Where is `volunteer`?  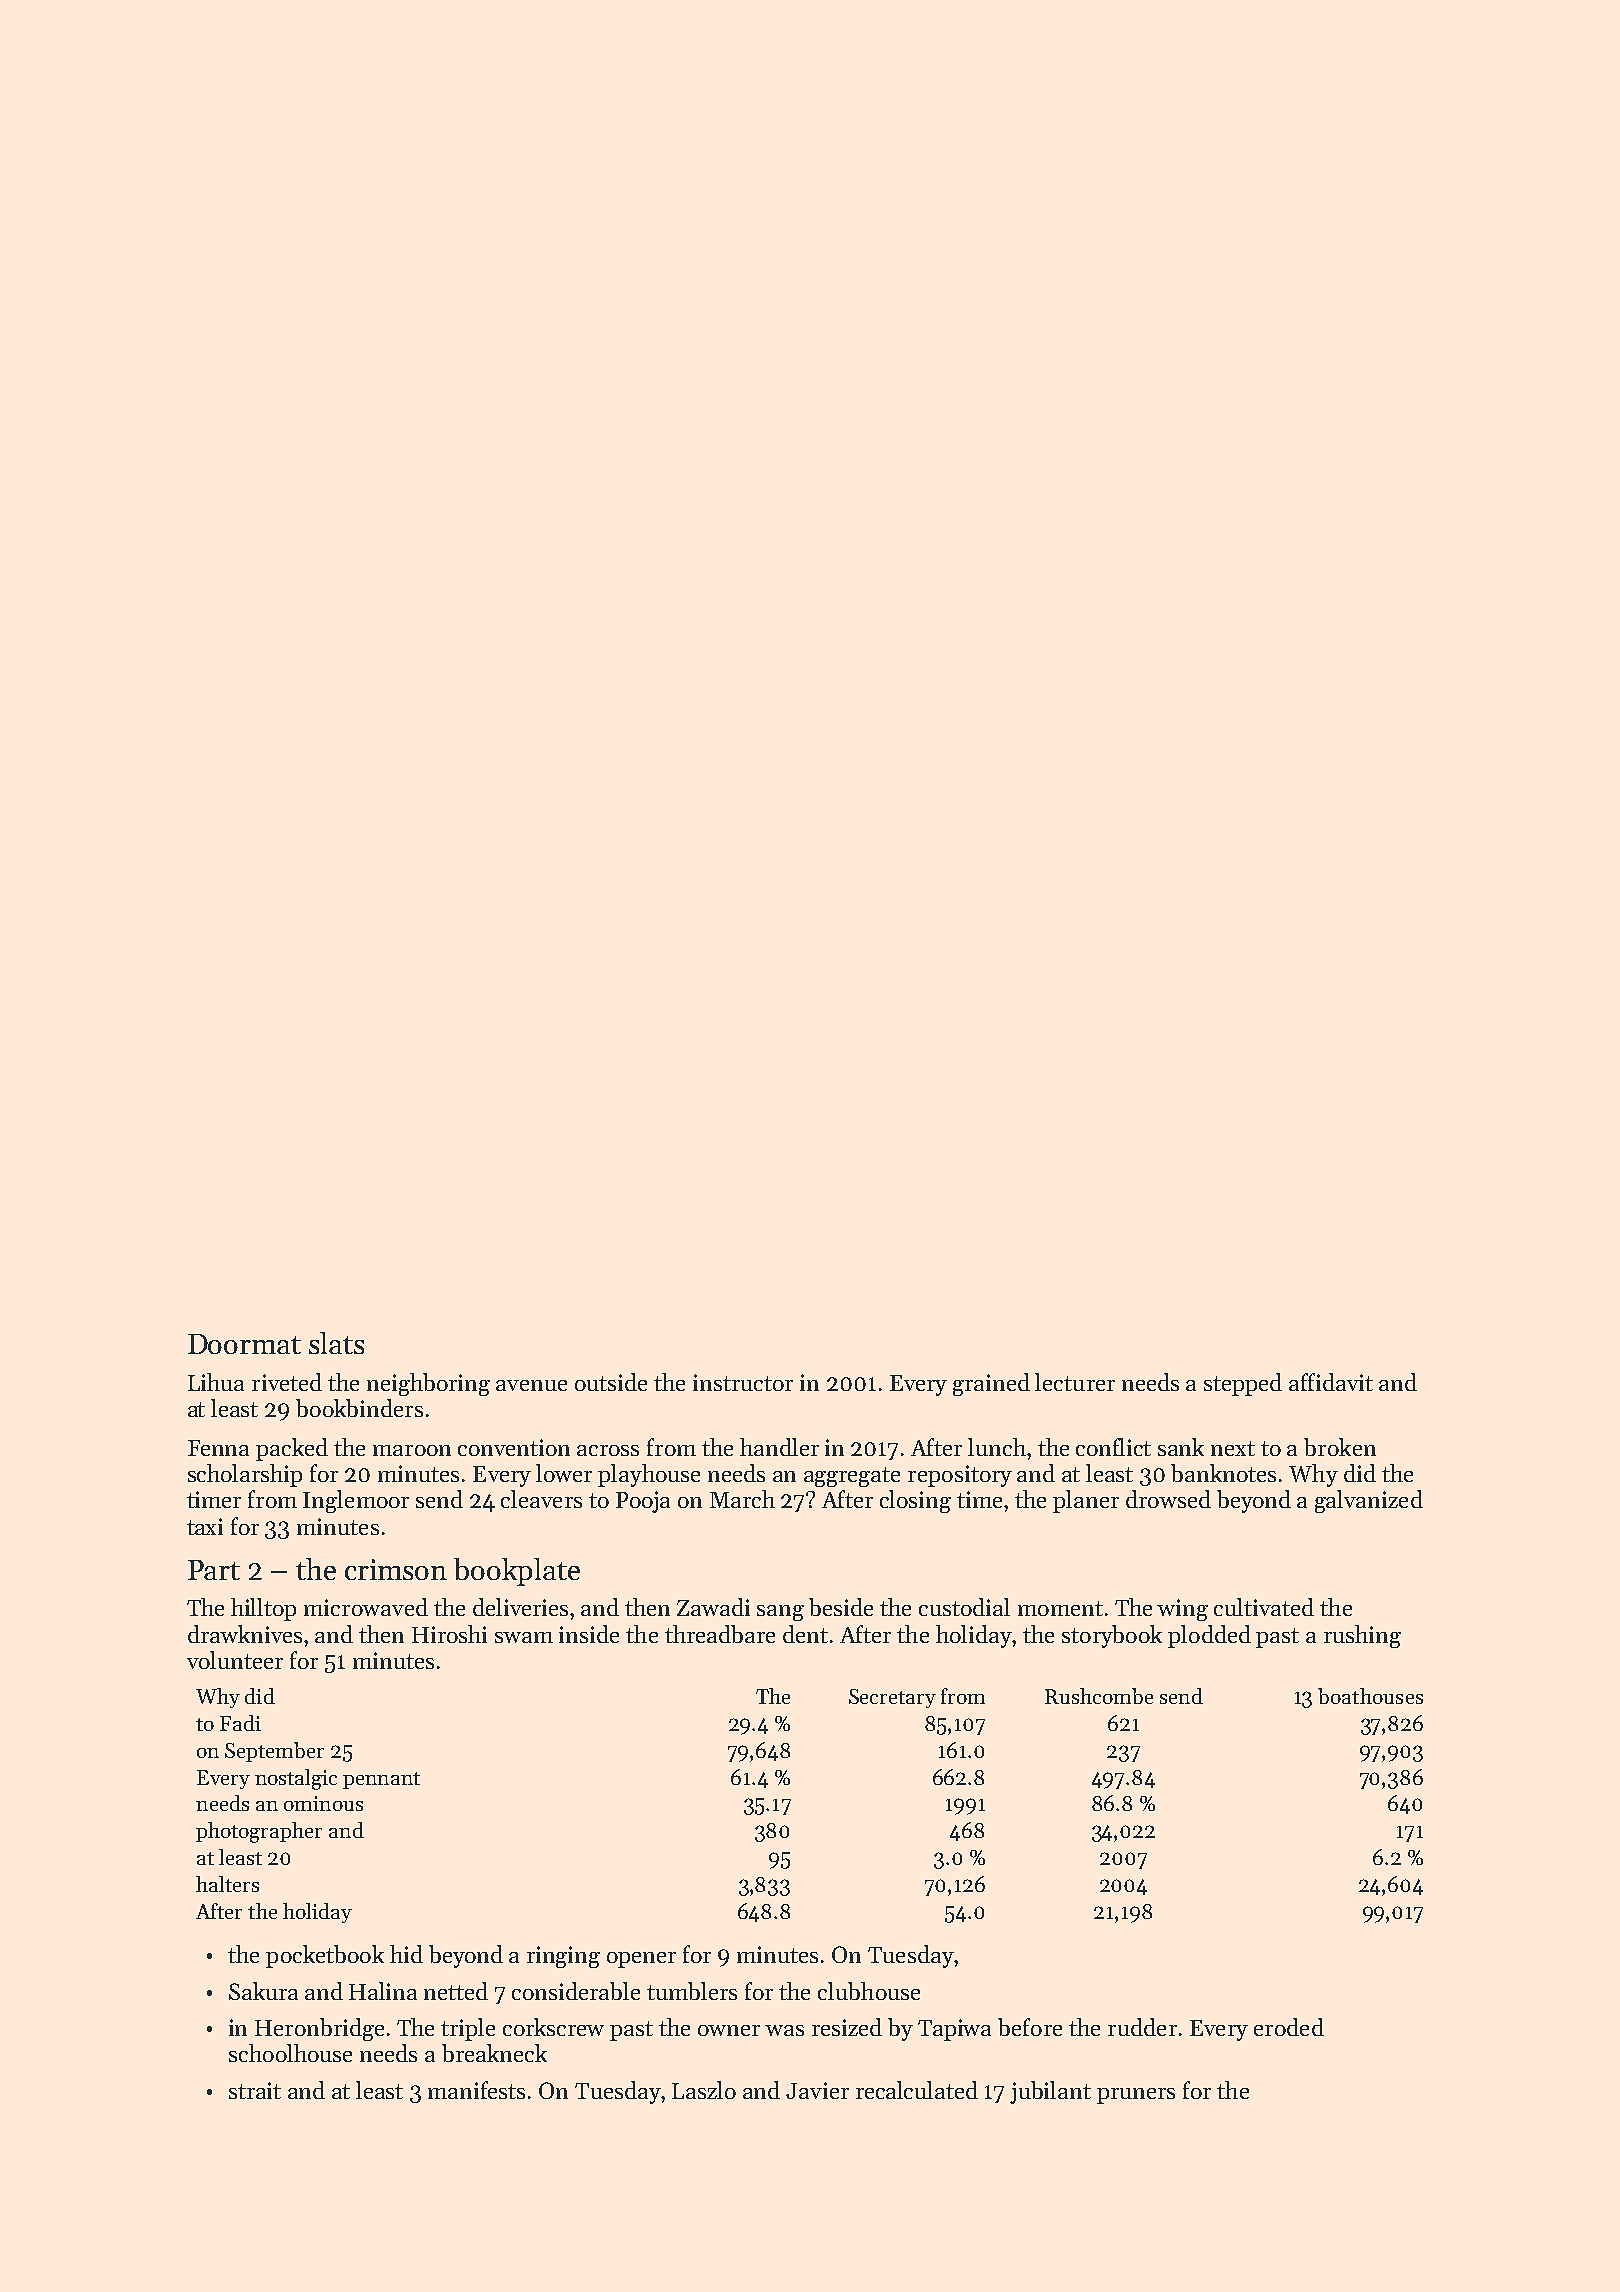
volunteer is located at coordinates (235, 1660).
